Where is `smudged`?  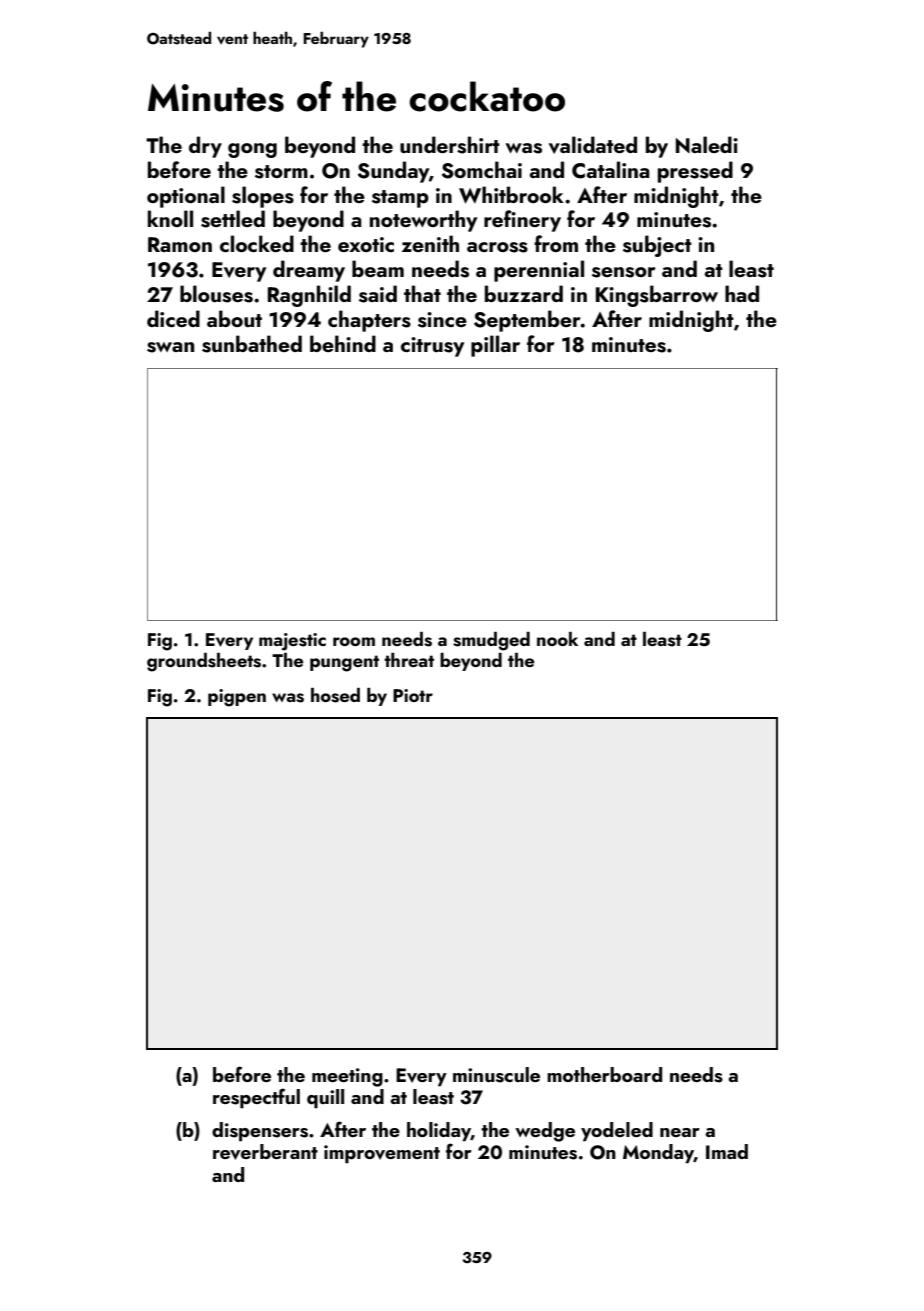 smudged is located at coordinates (491, 641).
